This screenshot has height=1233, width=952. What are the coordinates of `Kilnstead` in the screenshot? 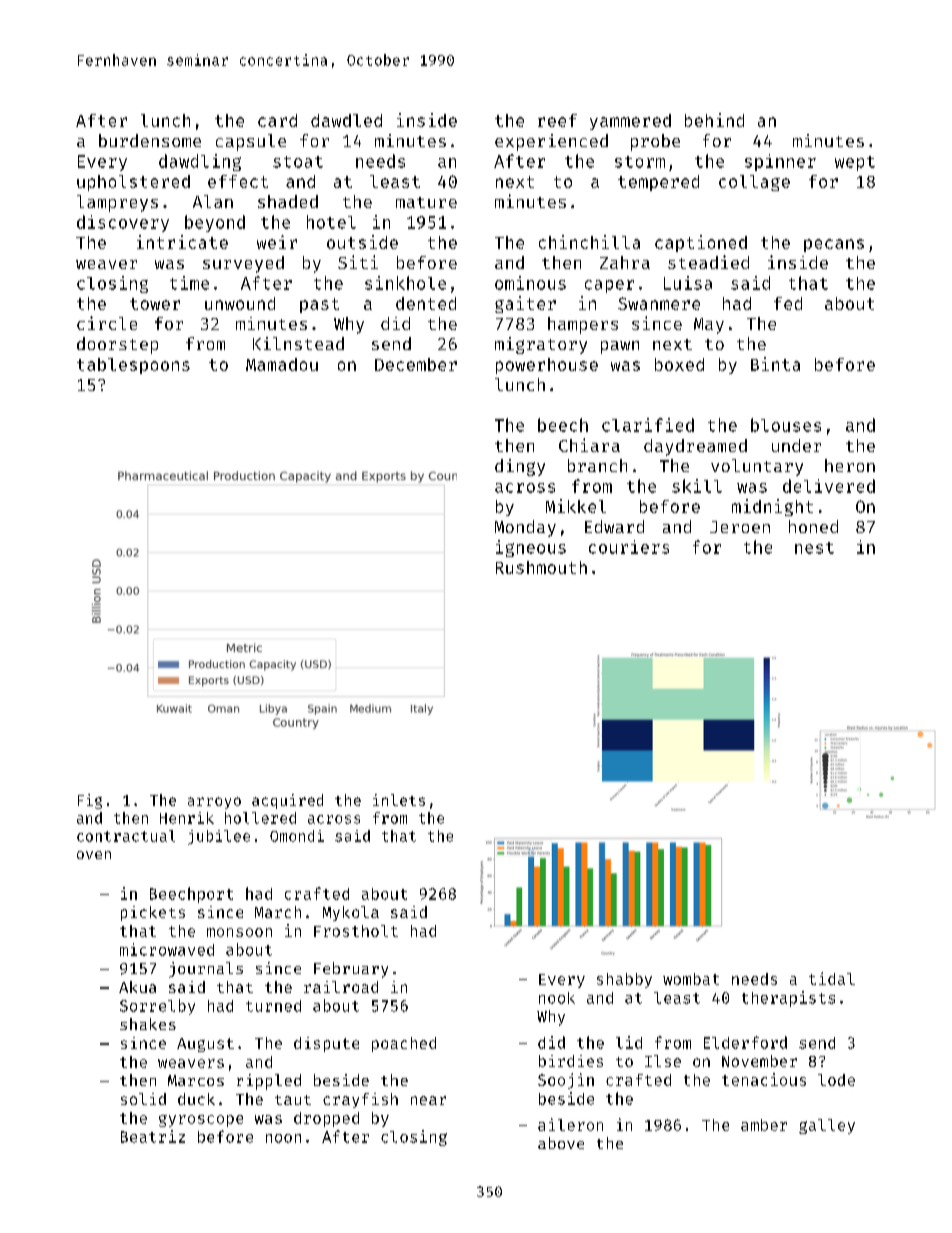 It's located at (298, 343).
